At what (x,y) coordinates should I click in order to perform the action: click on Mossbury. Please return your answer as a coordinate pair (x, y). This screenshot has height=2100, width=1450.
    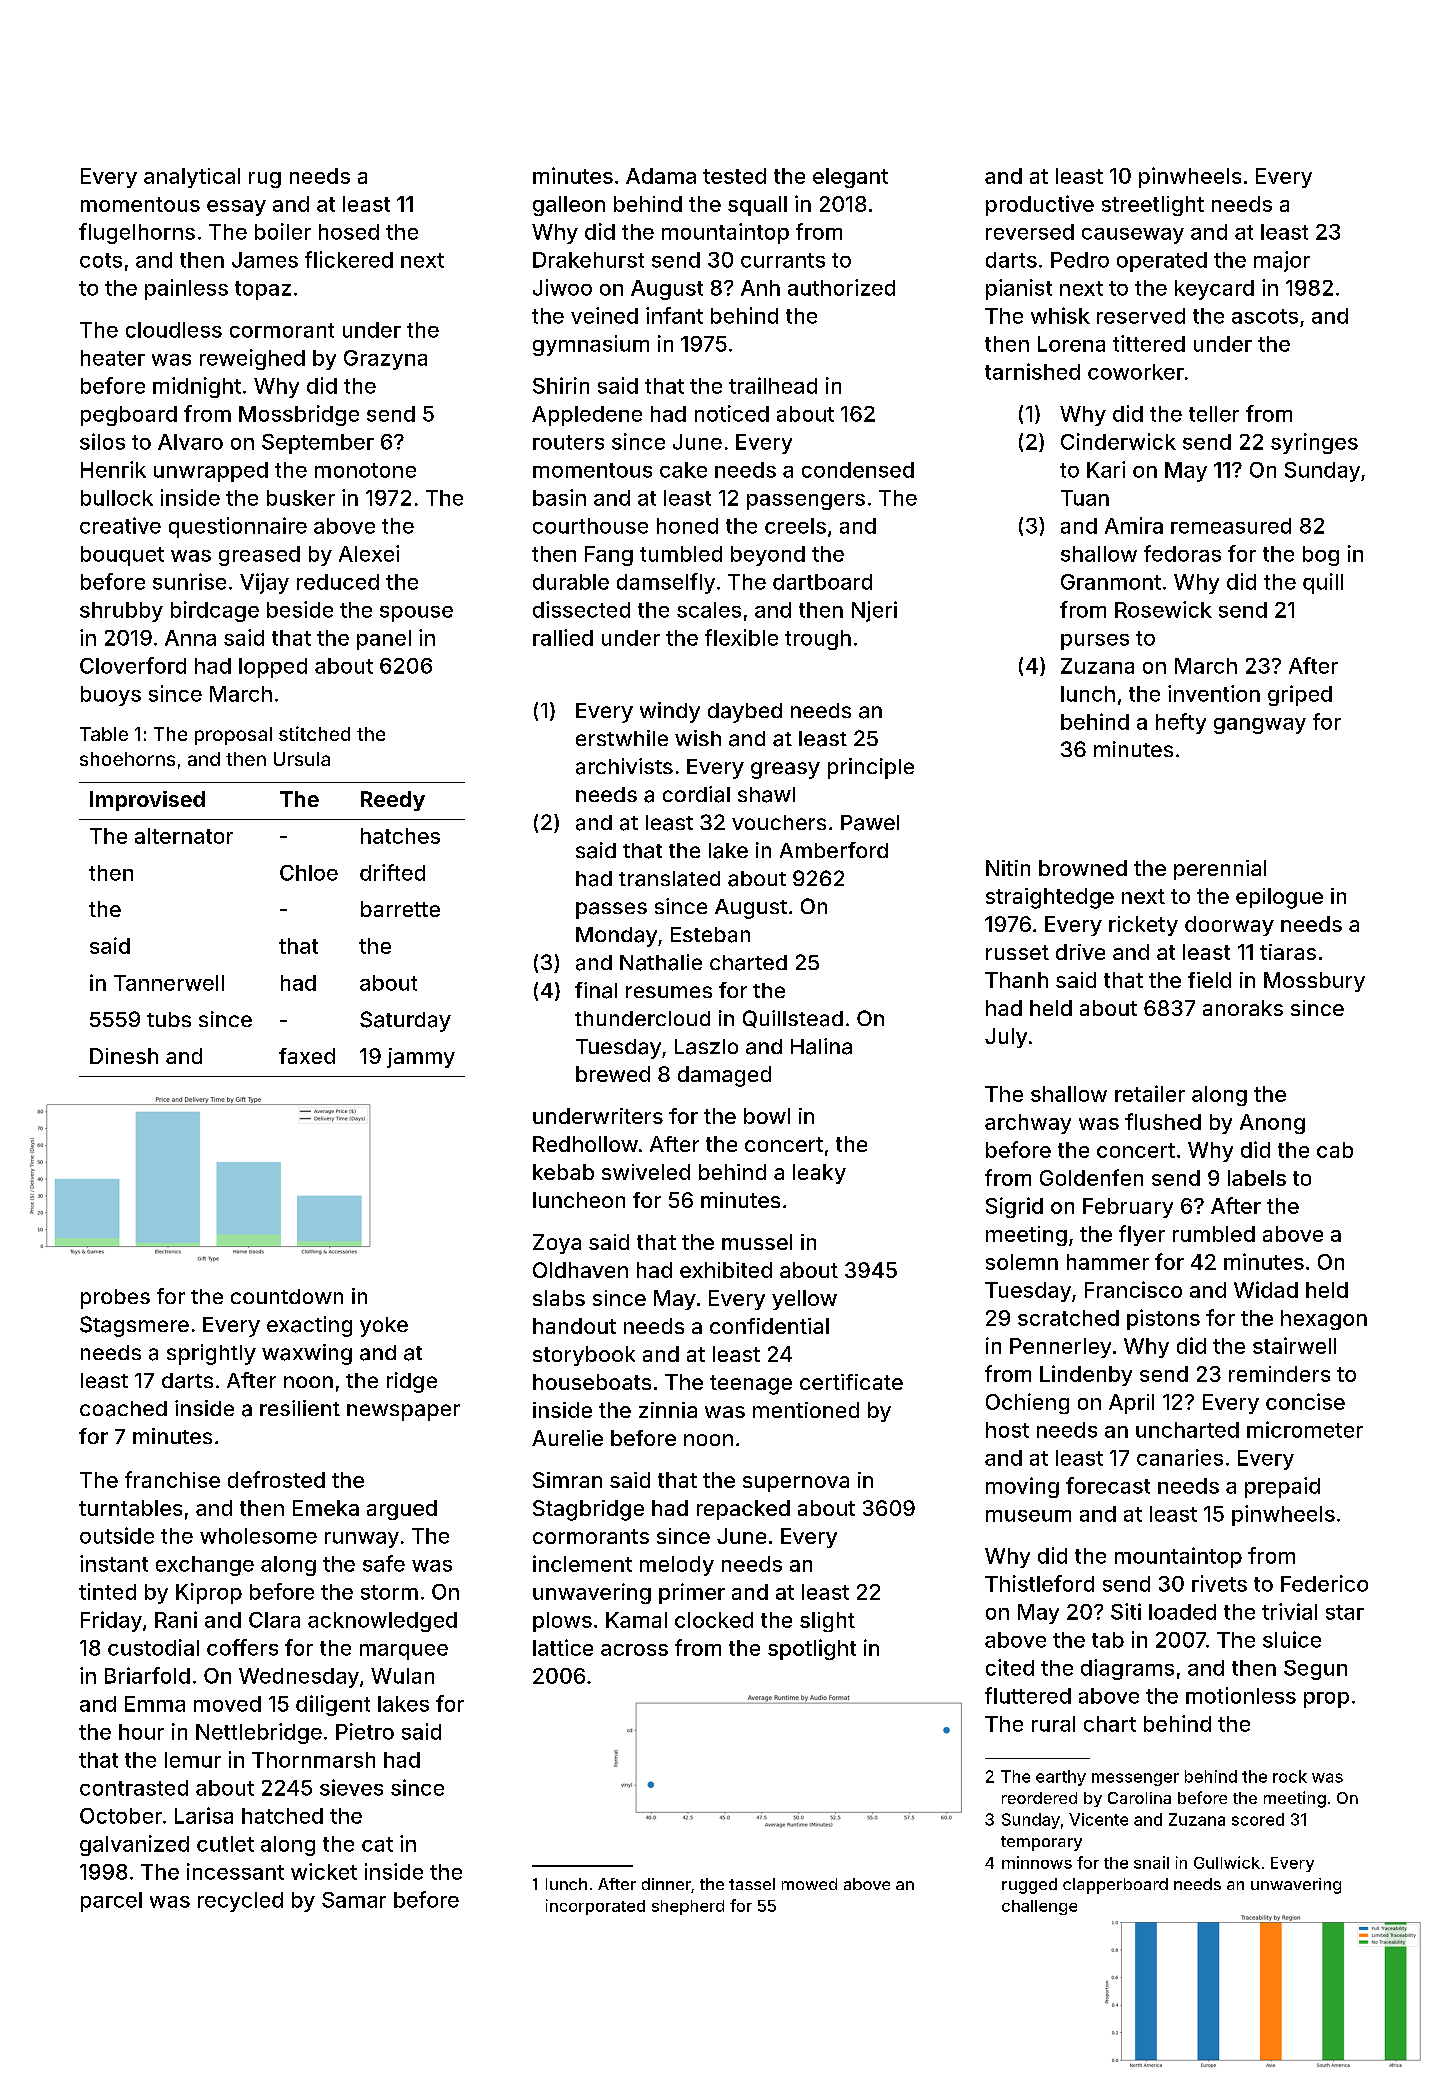
    Looking at the image, I should click on (1314, 982).
